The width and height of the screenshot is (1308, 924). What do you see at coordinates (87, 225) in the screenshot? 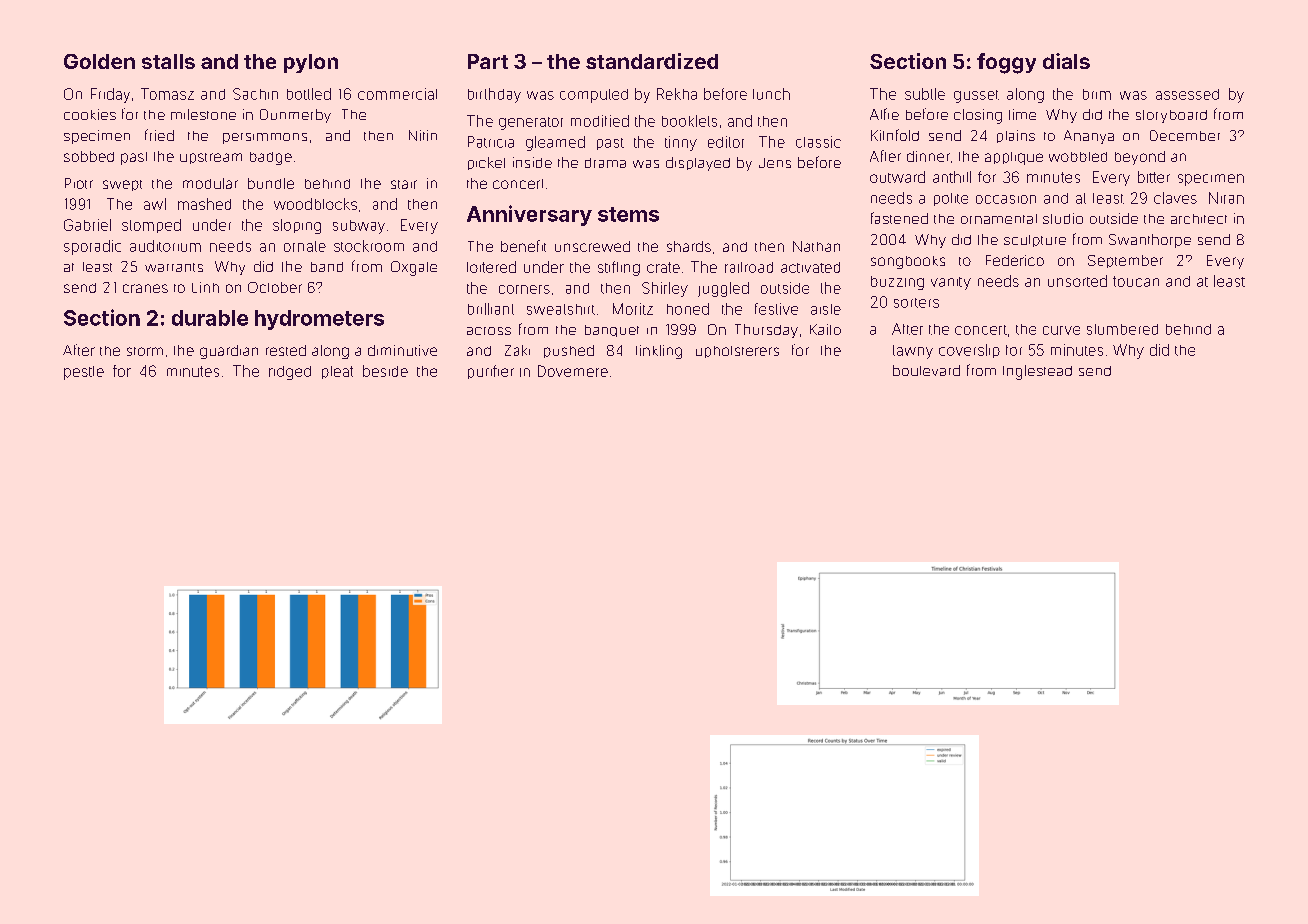
I see `Gabriel` at bounding box center [87, 225].
